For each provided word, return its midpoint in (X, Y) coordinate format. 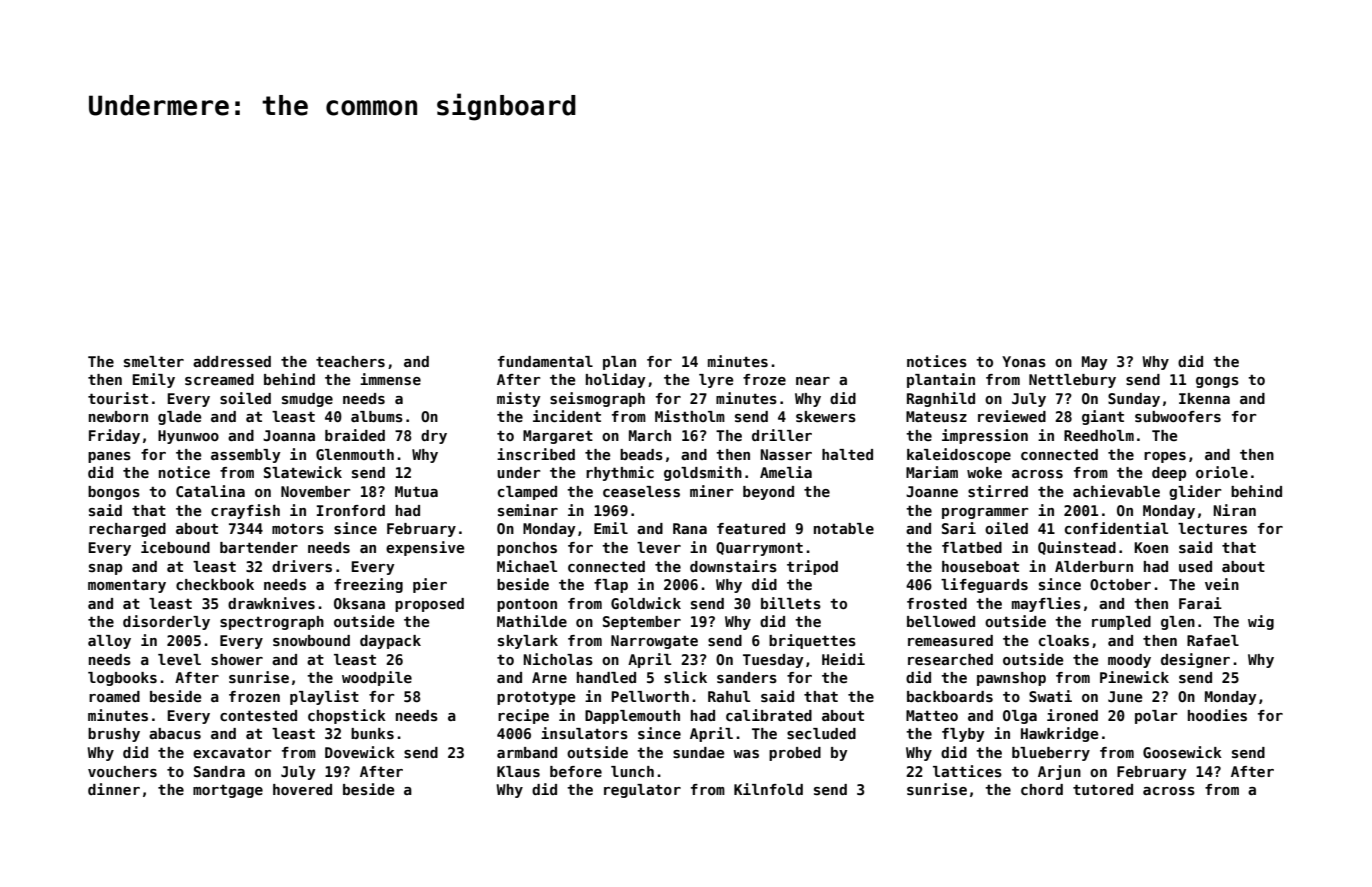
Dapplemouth (632, 717)
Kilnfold (768, 789)
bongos (114, 493)
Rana (690, 528)
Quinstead (1077, 548)
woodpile (377, 678)
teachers (350, 361)
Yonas (1024, 361)
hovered (302, 789)
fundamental (545, 361)
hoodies (1217, 715)
